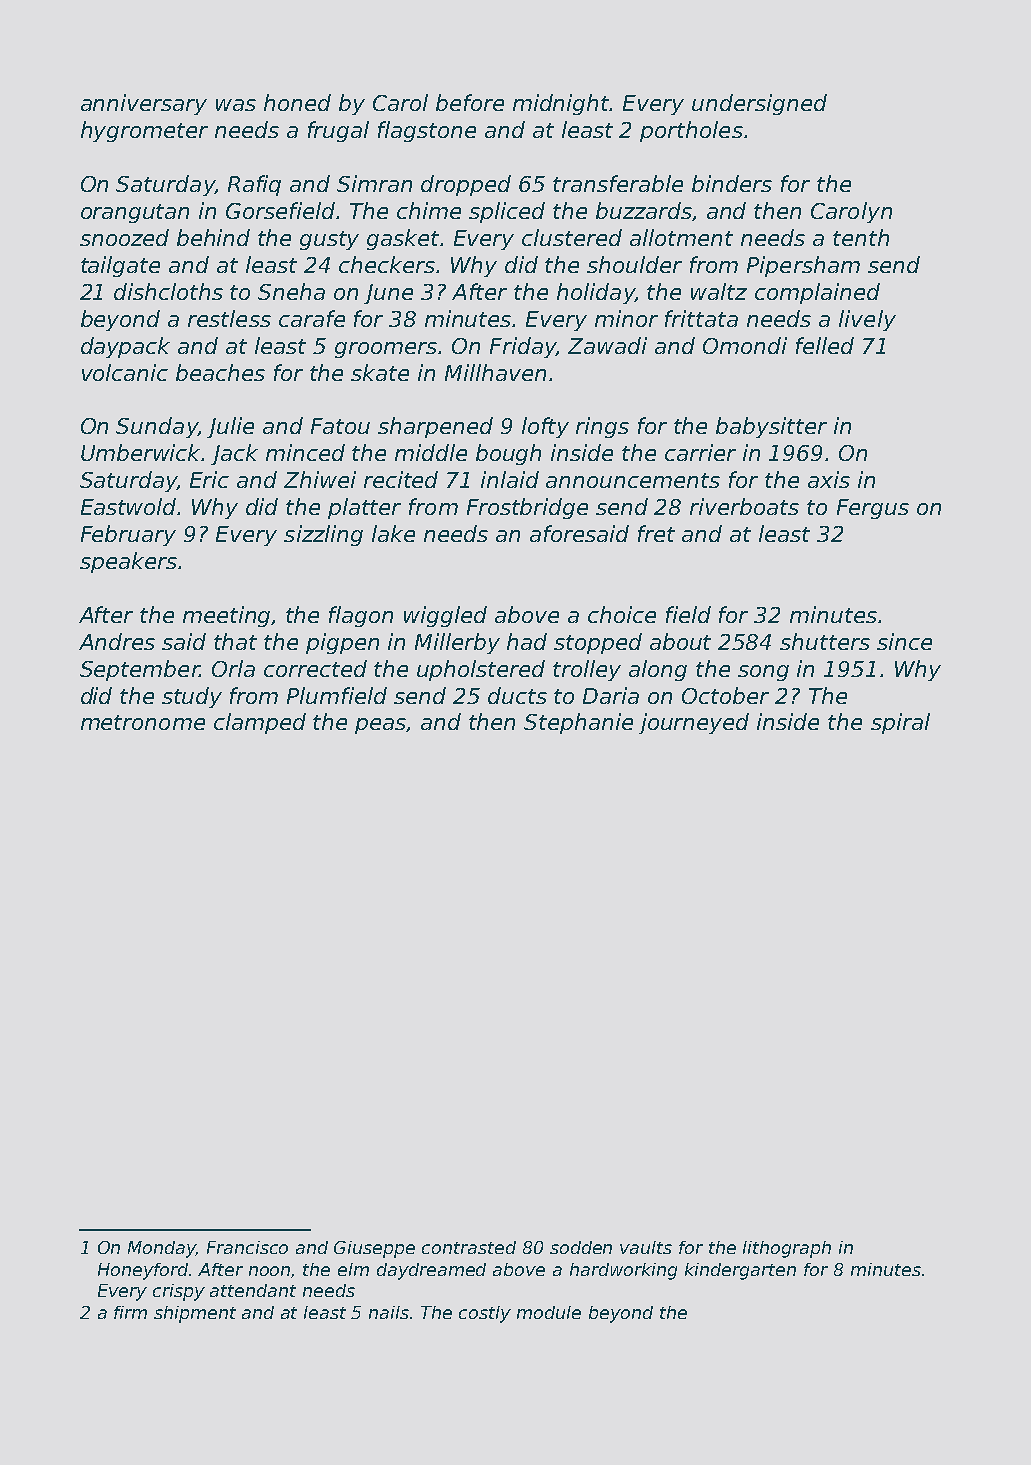  What do you see at coordinates (470, 102) in the screenshot?
I see `before` at bounding box center [470, 102].
